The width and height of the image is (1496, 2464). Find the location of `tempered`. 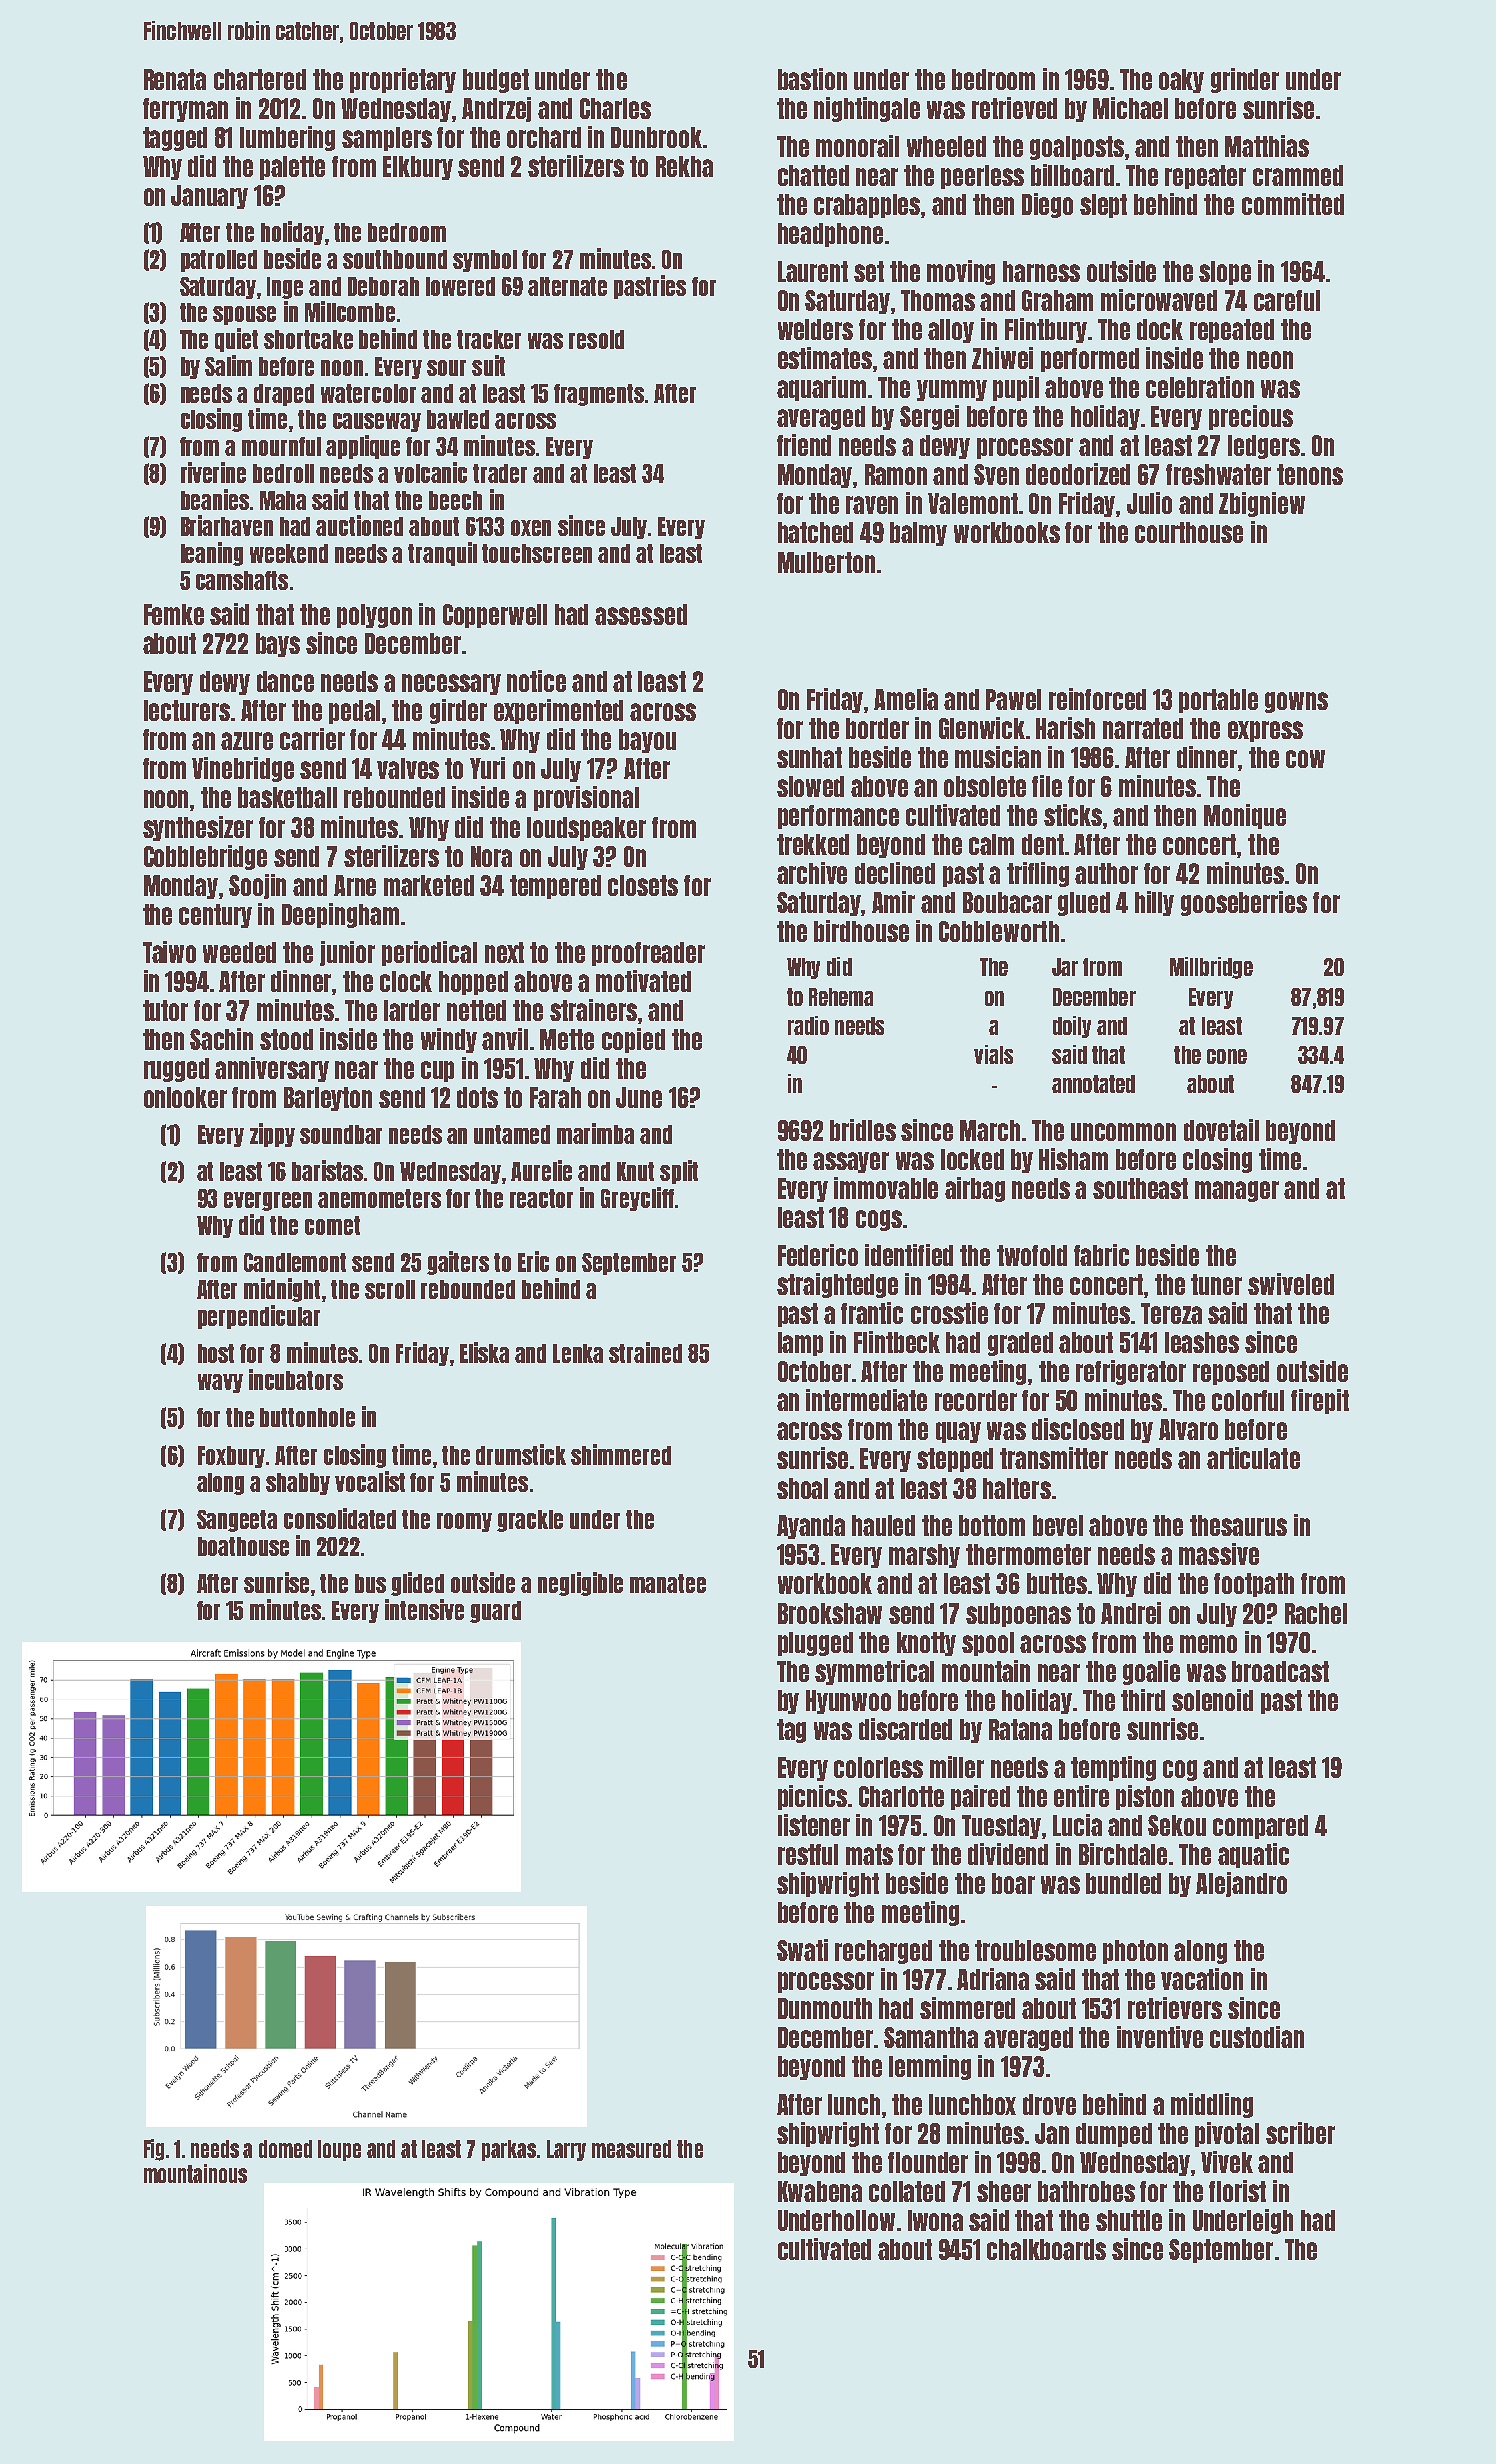

tempered is located at coordinates (555, 887).
